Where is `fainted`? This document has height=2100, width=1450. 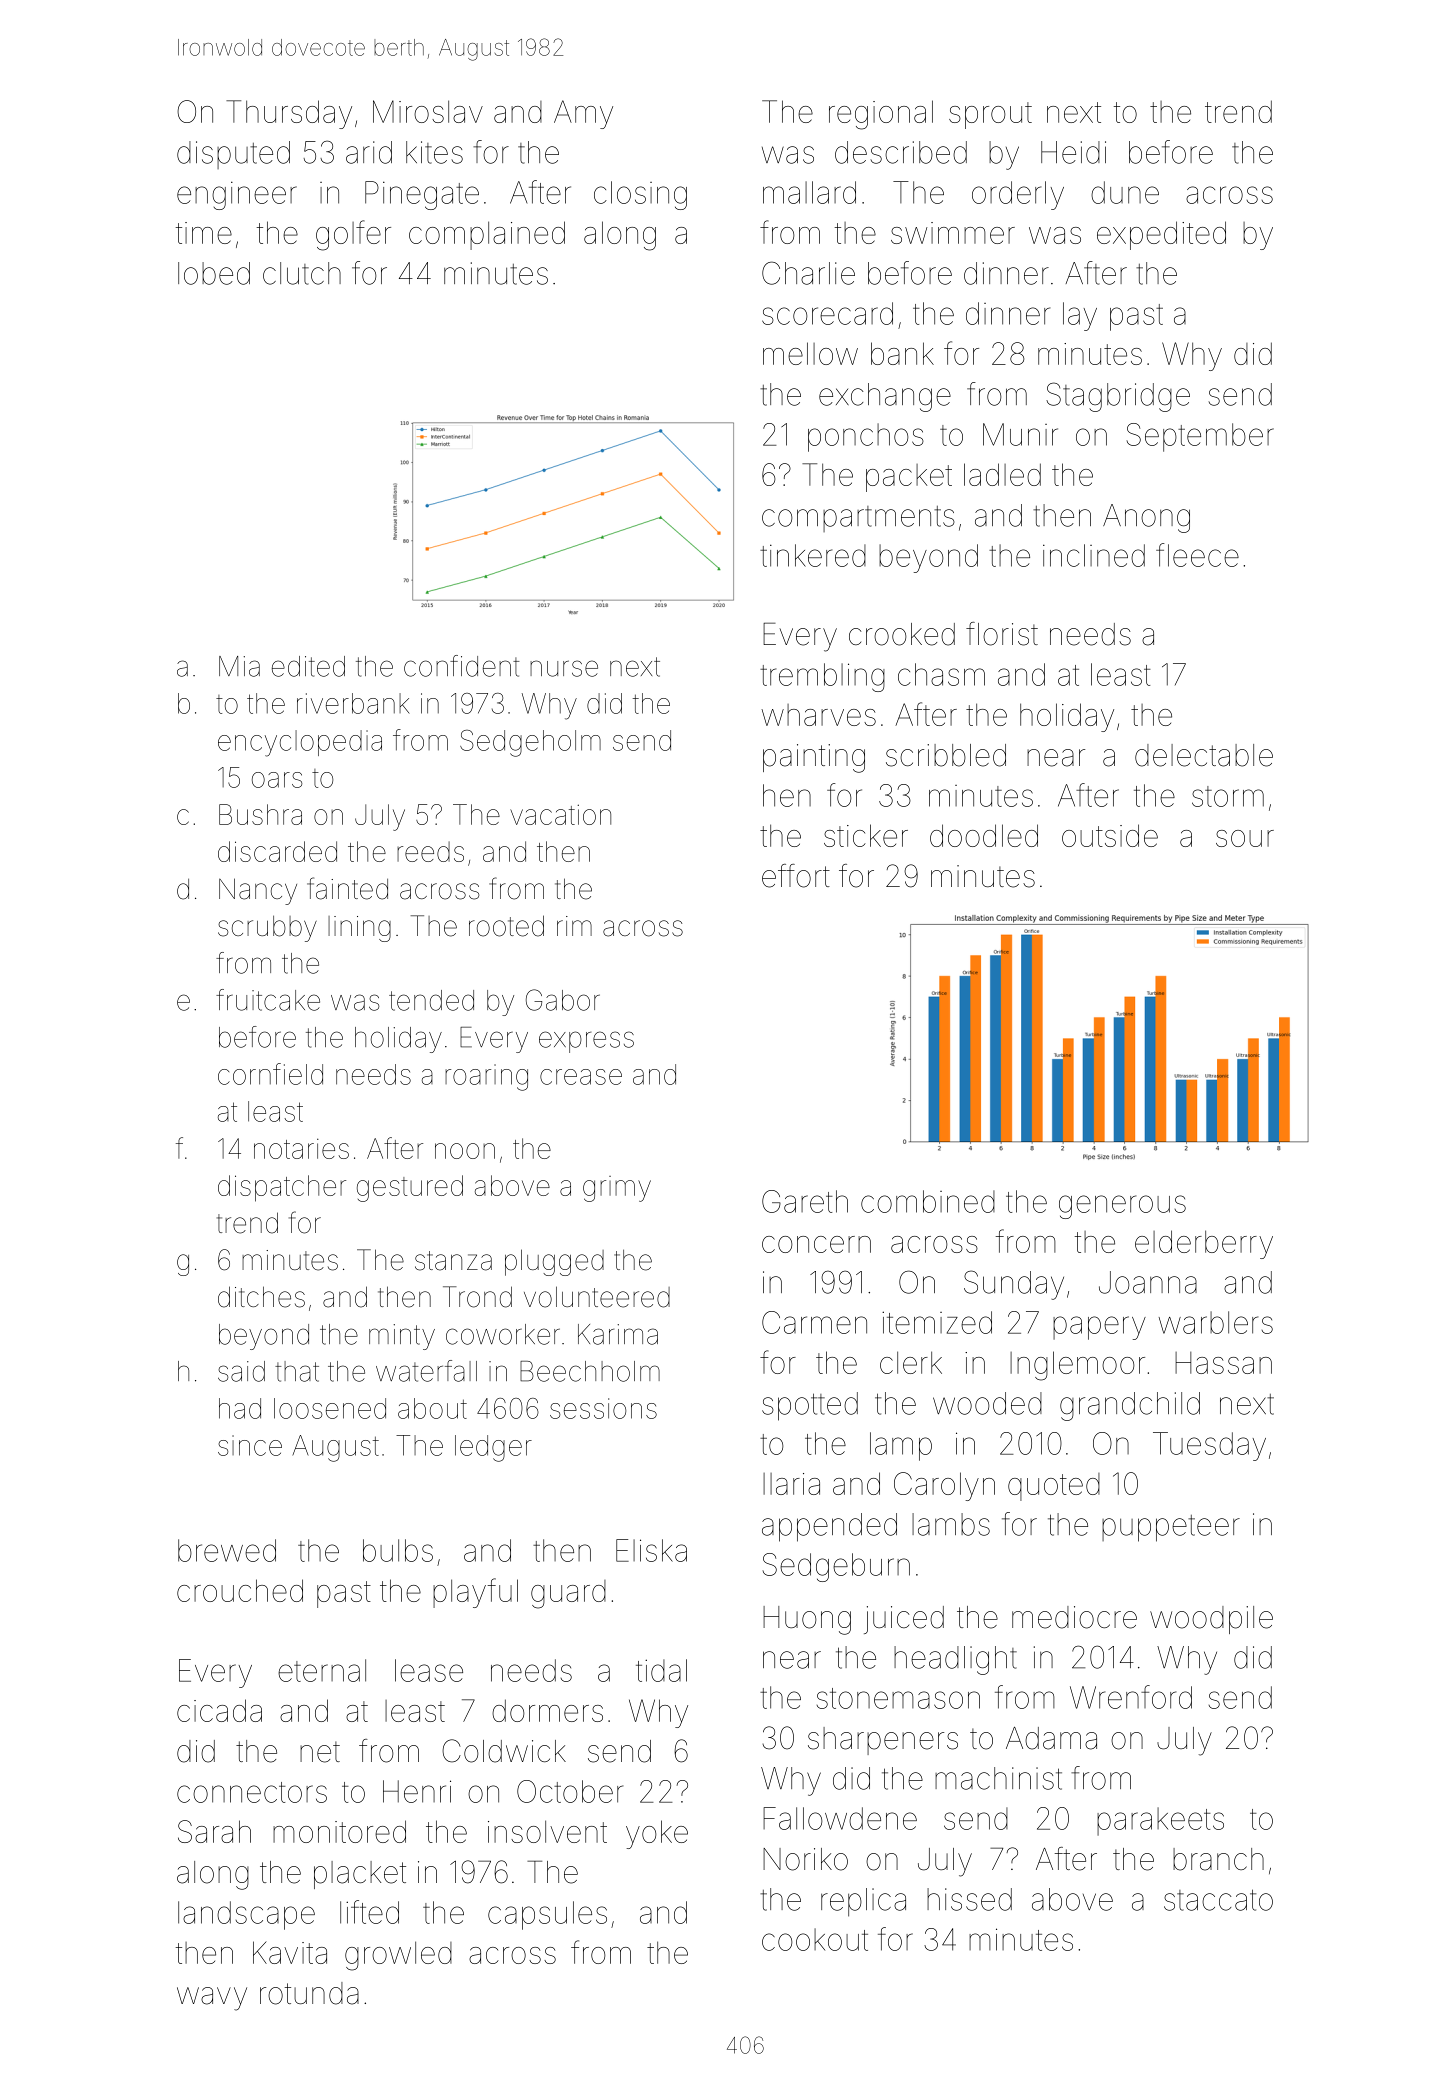
fainted is located at coordinates (347, 888).
